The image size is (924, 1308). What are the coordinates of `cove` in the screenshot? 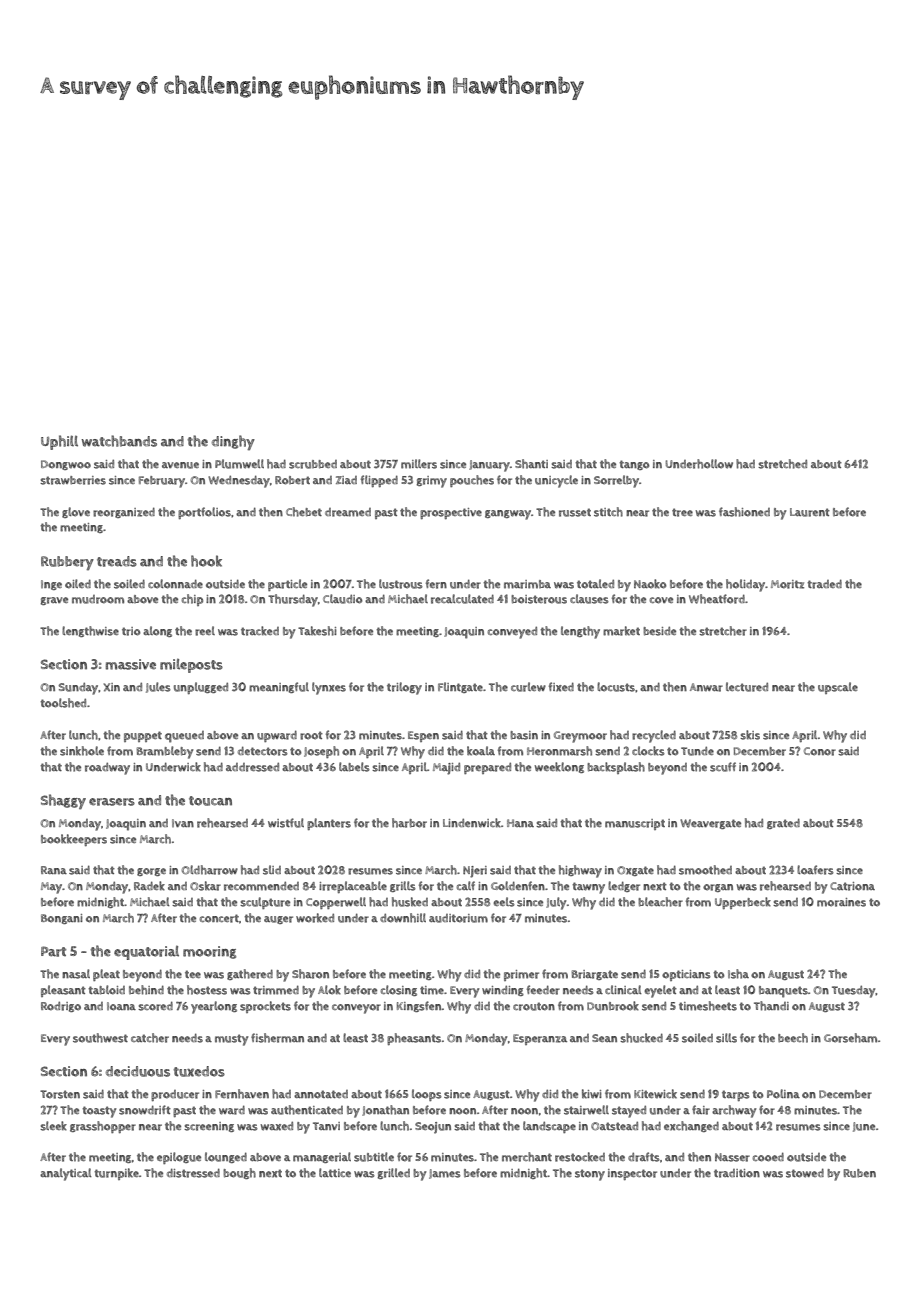 It's located at (661, 600).
